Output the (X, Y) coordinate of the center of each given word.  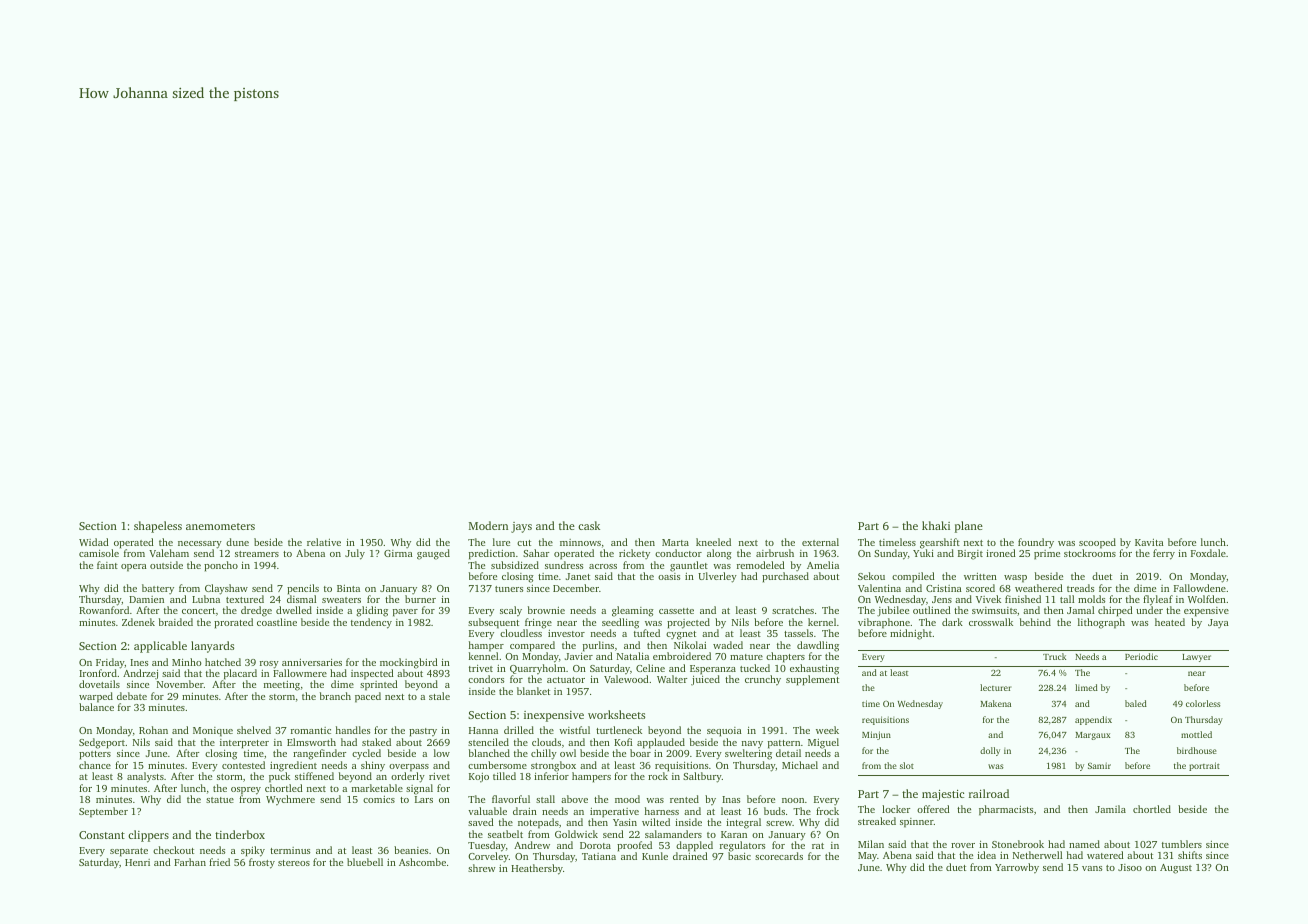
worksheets (616, 714)
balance (96, 707)
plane (969, 527)
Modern (488, 525)
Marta (675, 542)
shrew (481, 868)
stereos (294, 863)
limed (1086, 687)
